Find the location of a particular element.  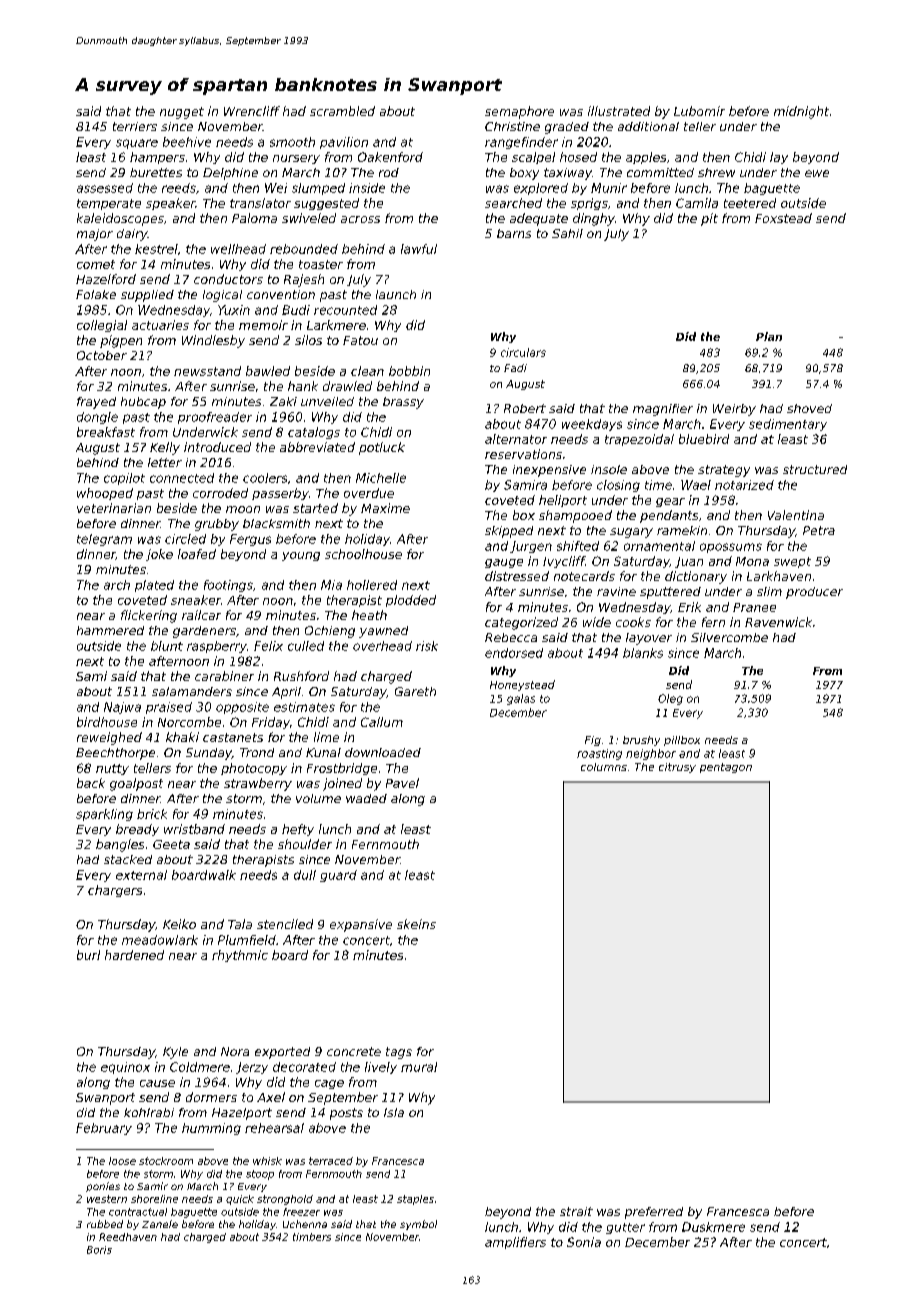

nugget is located at coordinates (182, 113).
